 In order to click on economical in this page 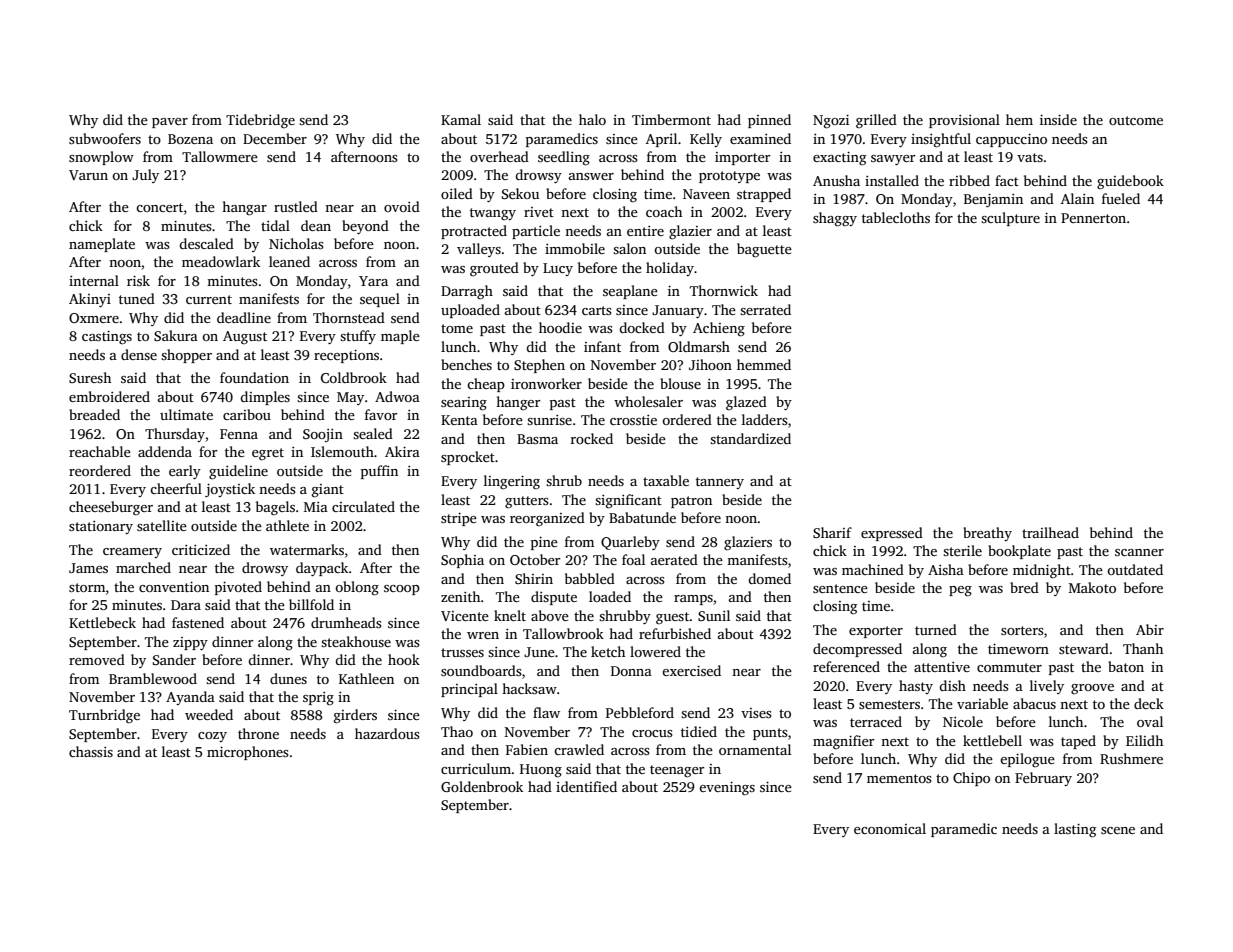, I will do `click(890, 828)`.
